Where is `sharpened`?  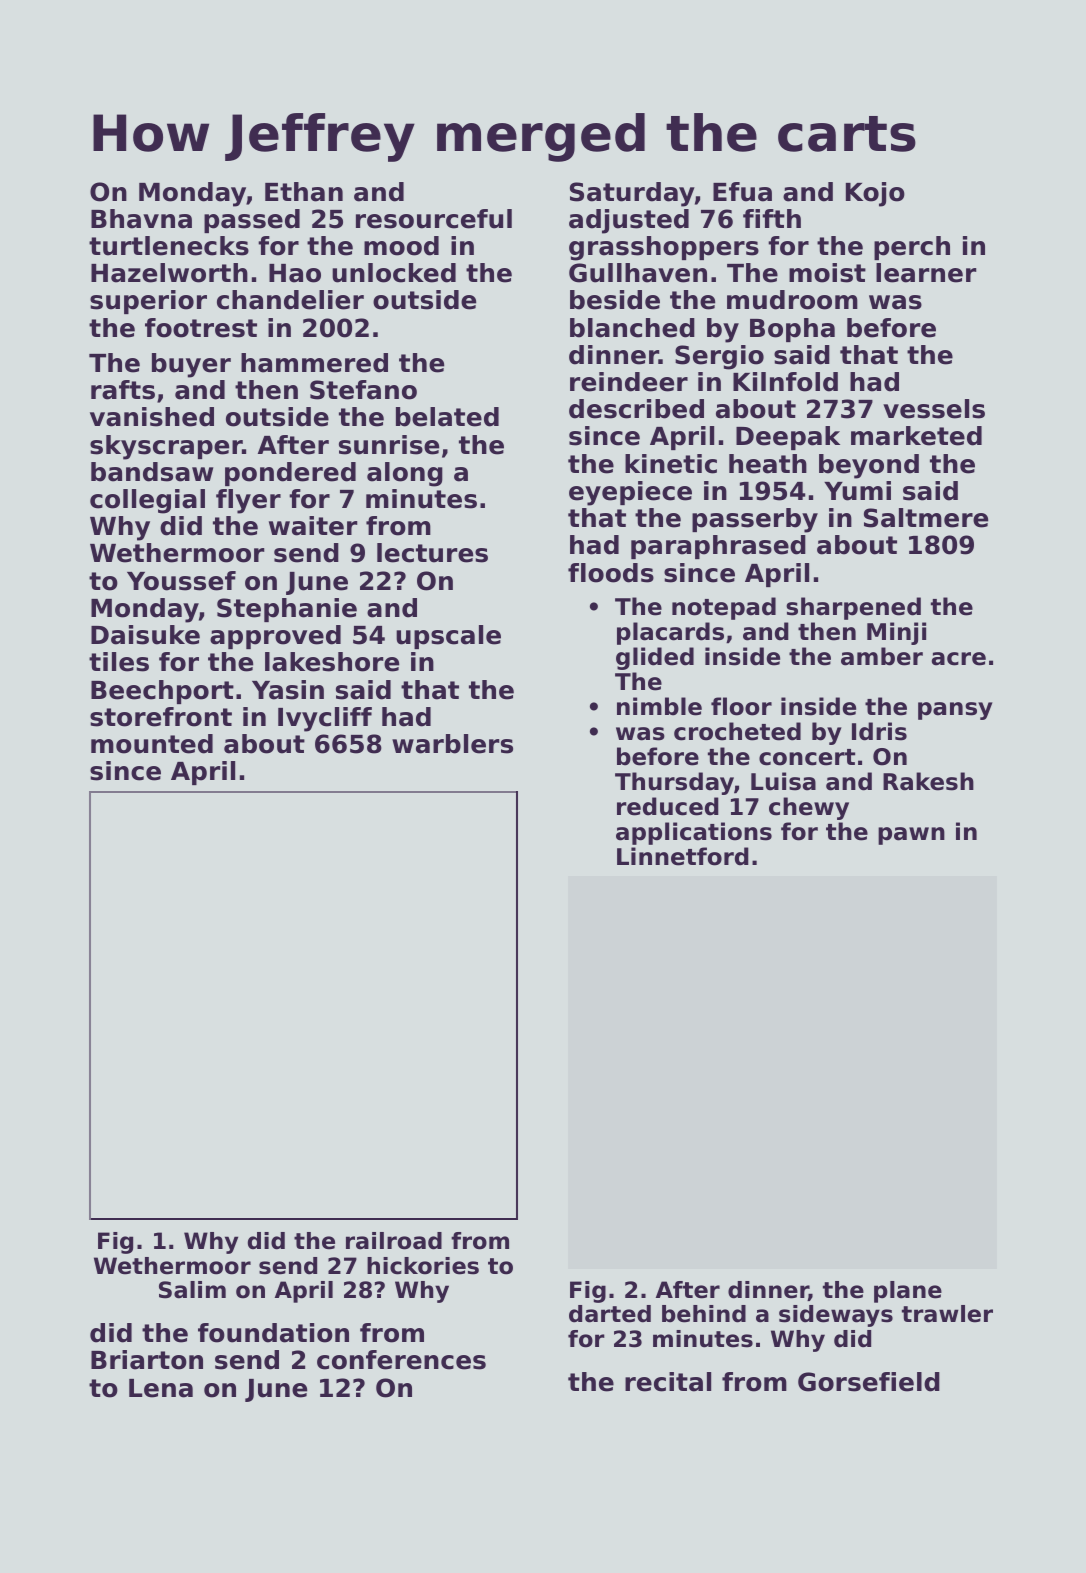 sharpened is located at coordinates (853, 608).
